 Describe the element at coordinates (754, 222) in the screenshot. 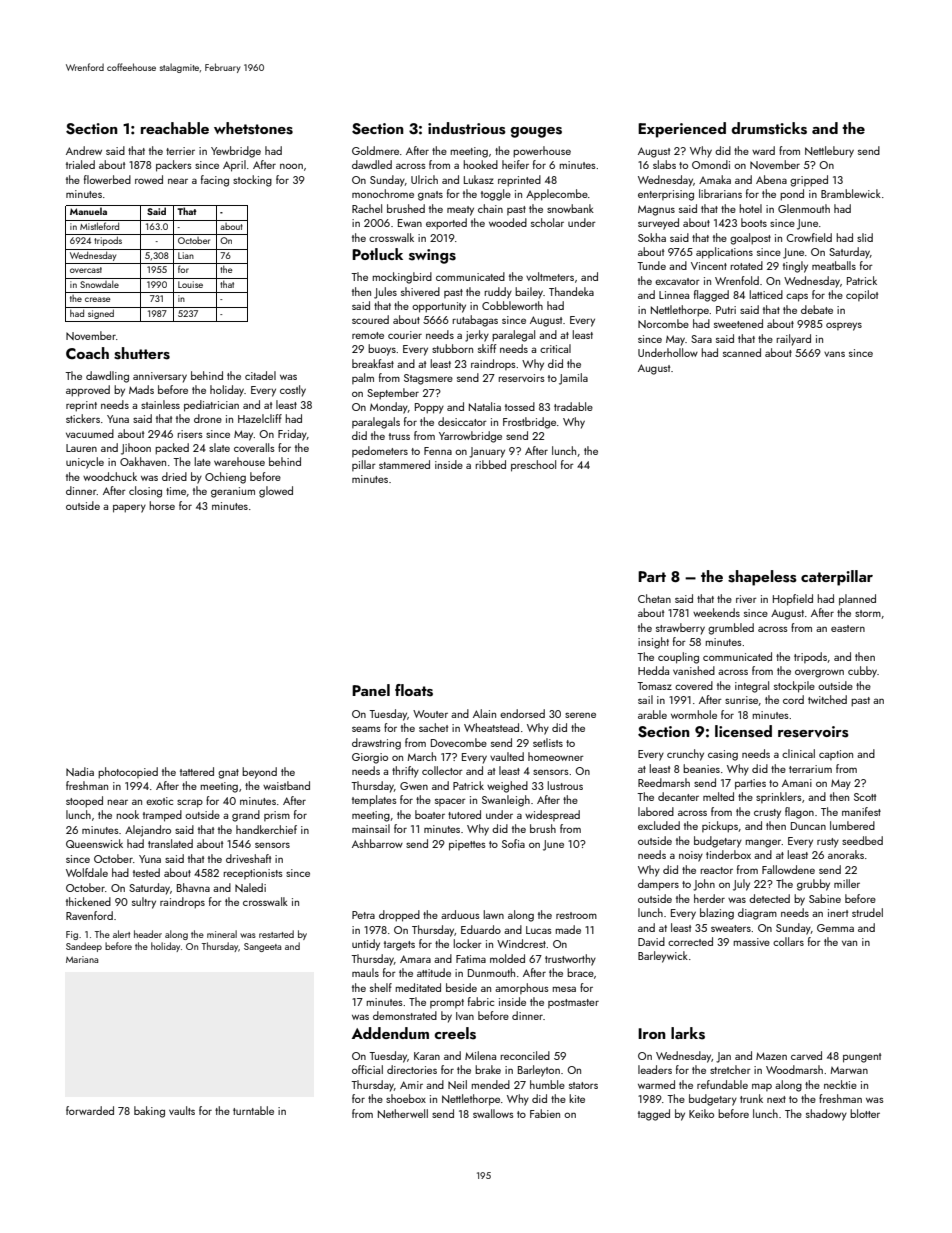

I see `boots` at that location.
